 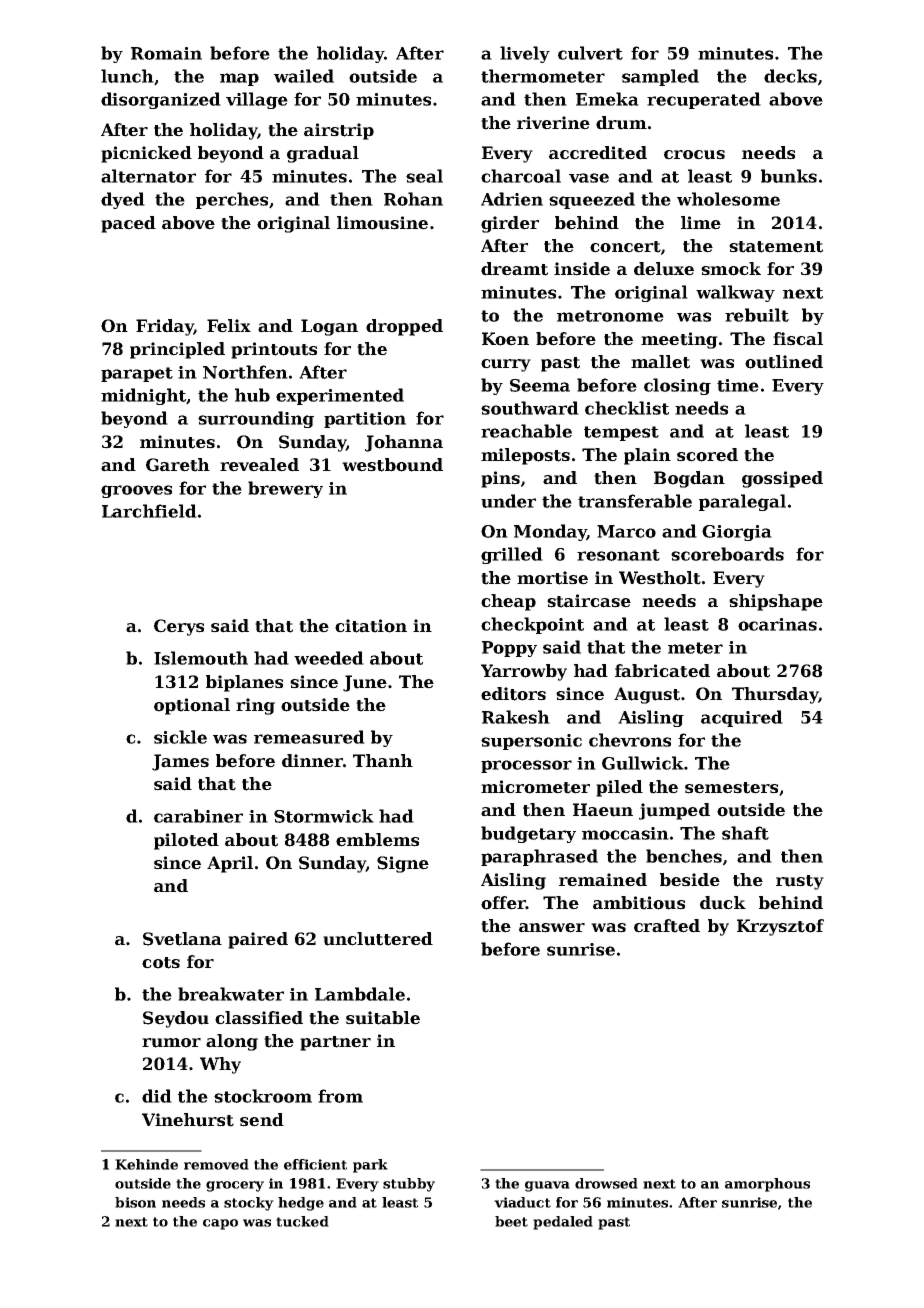 What do you see at coordinates (179, 627) in the document?
I see `Cerys` at bounding box center [179, 627].
